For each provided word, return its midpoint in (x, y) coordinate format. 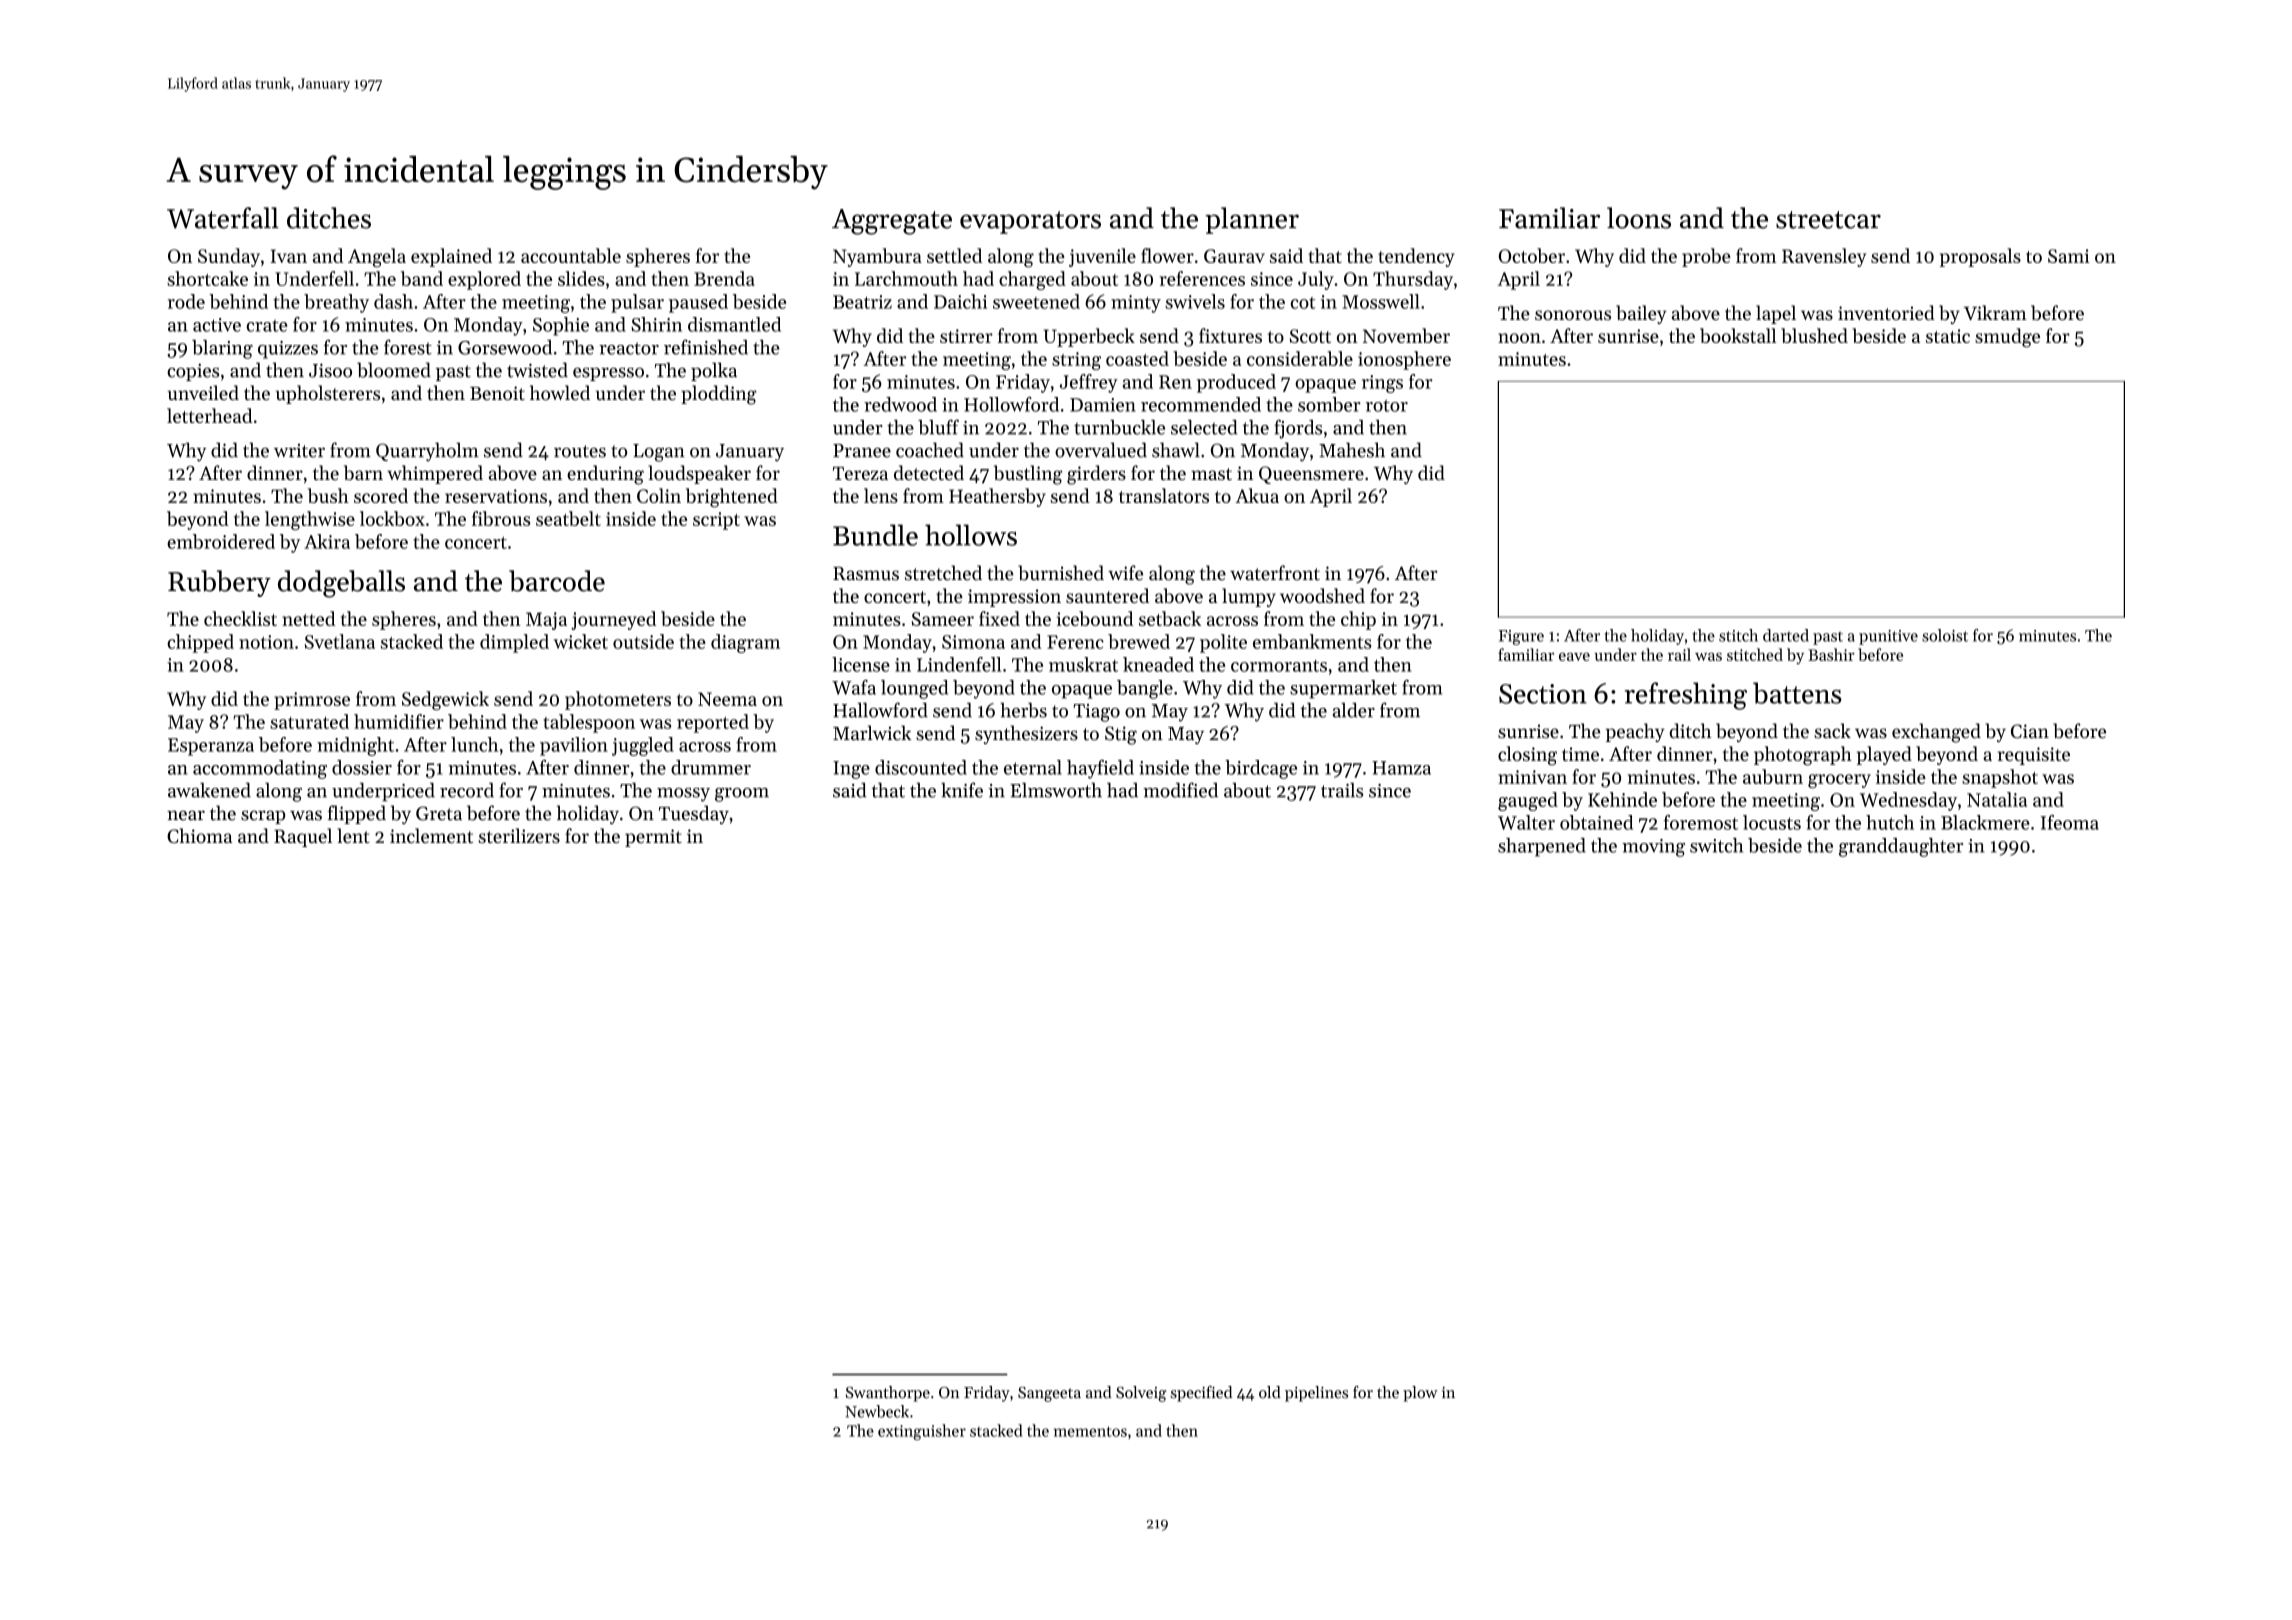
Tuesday (694, 815)
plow (1420, 1394)
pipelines (1316, 1394)
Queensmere (1311, 475)
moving (1653, 848)
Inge (851, 770)
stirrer (966, 336)
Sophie (561, 326)
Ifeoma (2070, 822)
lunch (474, 744)
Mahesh (1352, 450)
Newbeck (877, 1411)
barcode (557, 581)
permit (653, 838)
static (1948, 336)
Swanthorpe (888, 1394)
